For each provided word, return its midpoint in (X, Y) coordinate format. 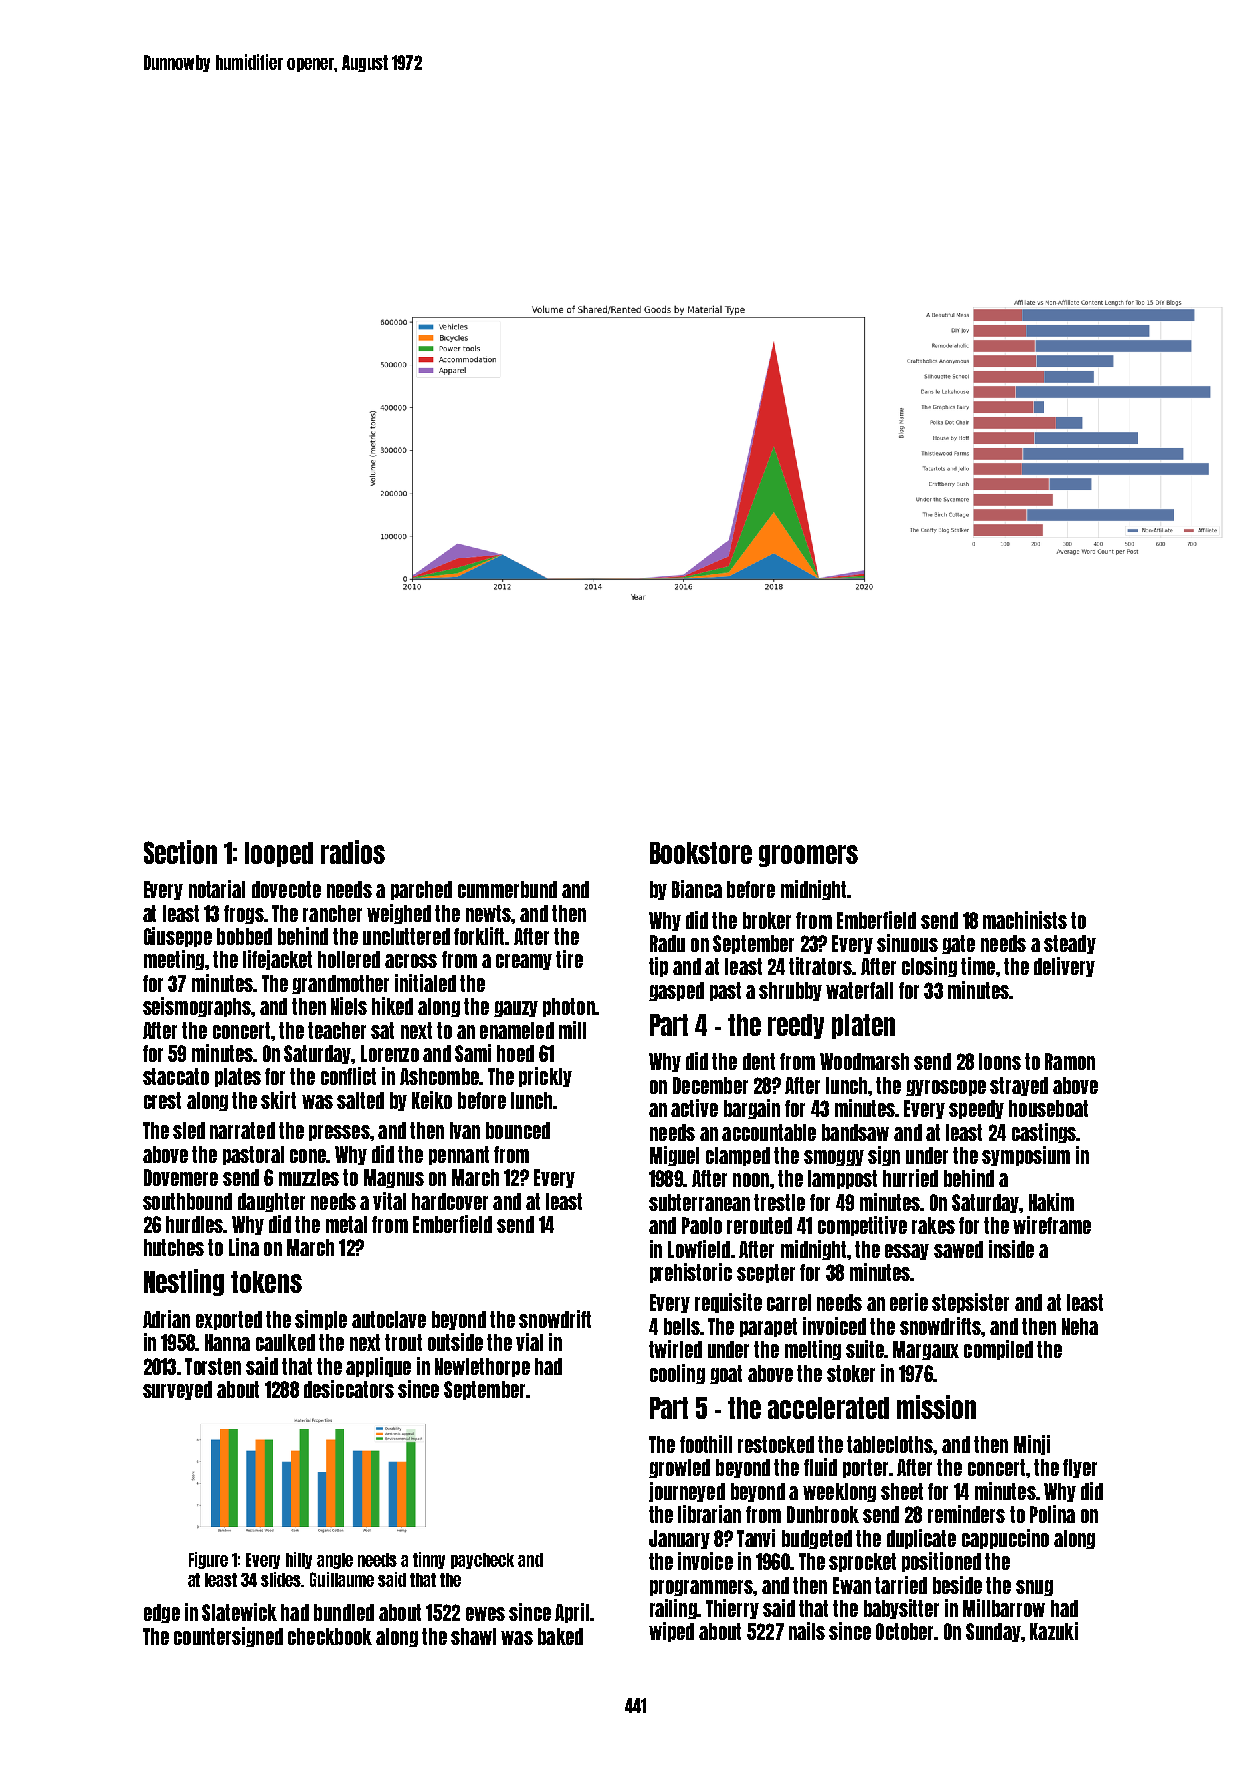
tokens (266, 1282)
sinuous (907, 943)
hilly (299, 1560)
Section (180, 852)
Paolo (702, 1225)
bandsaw (855, 1132)
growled (679, 1468)
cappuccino (1005, 1539)
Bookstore (701, 853)
